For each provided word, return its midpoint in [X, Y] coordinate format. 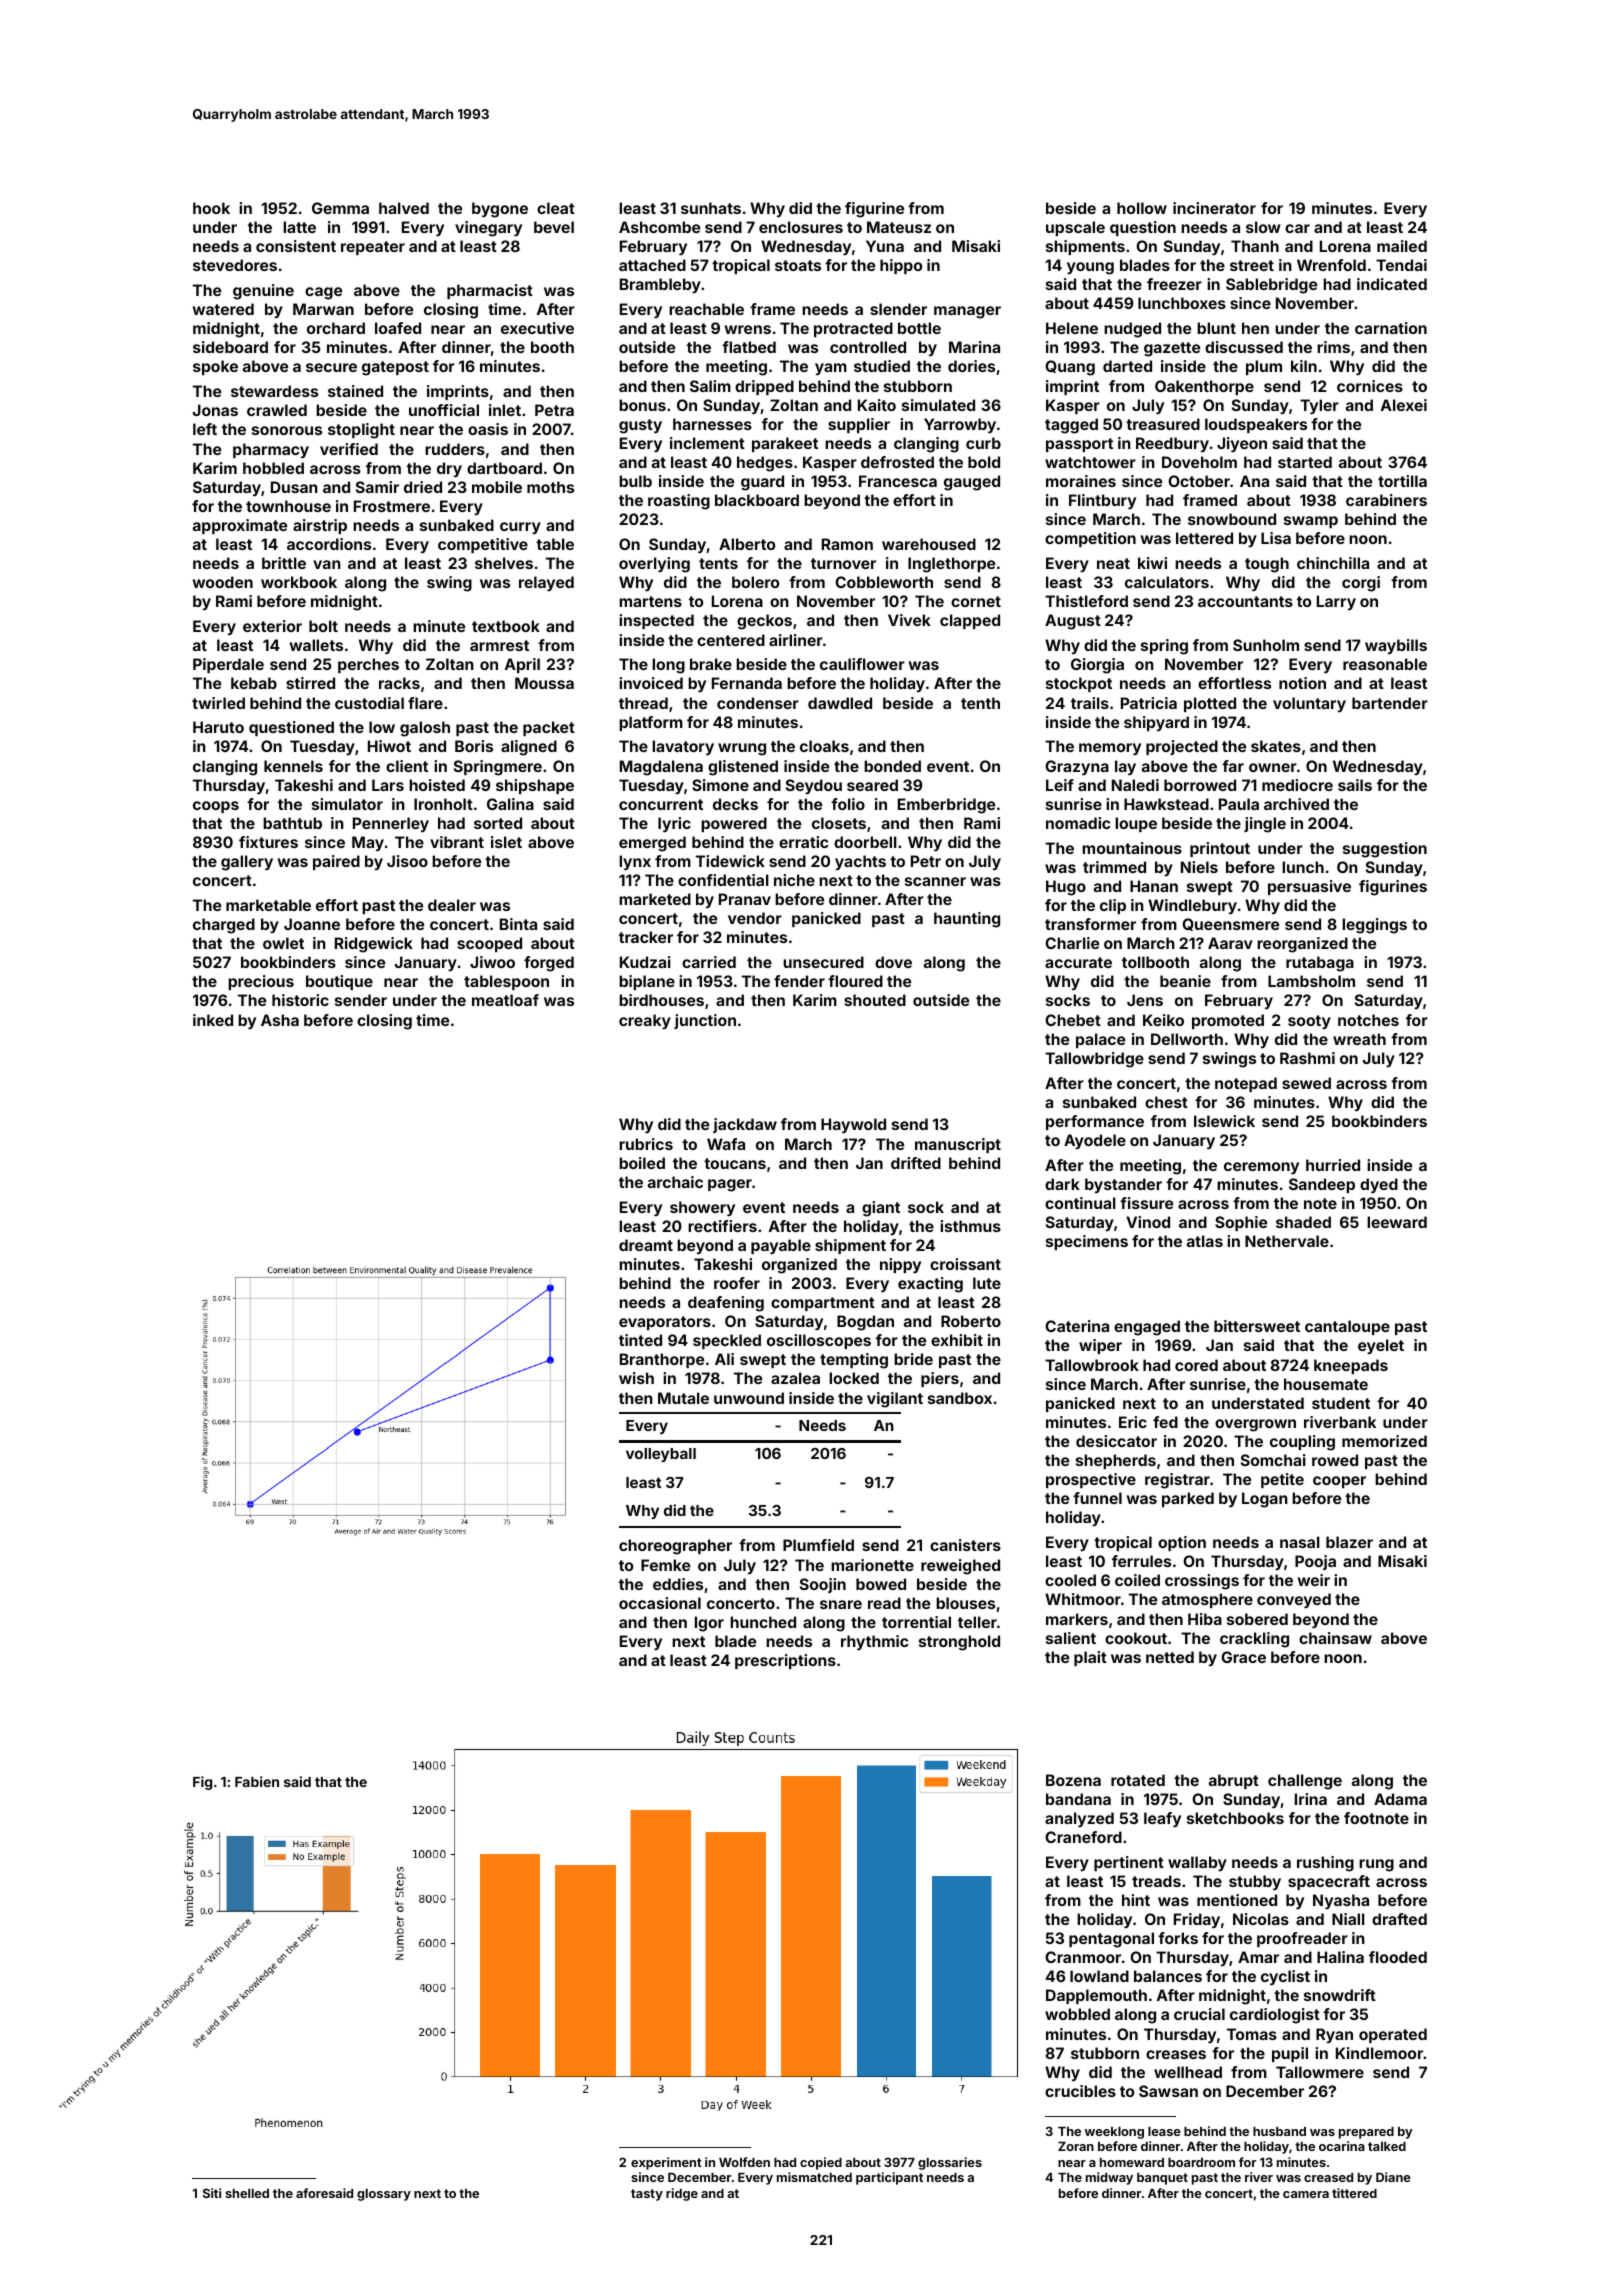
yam [831, 369]
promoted [1228, 1021]
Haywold [853, 1125]
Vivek [909, 620]
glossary [384, 2195]
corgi [1361, 584]
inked [213, 1020]
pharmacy [271, 450]
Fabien [257, 1781]
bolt [323, 626]
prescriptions [785, 1661]
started [1305, 462]
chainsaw [1335, 1638]
